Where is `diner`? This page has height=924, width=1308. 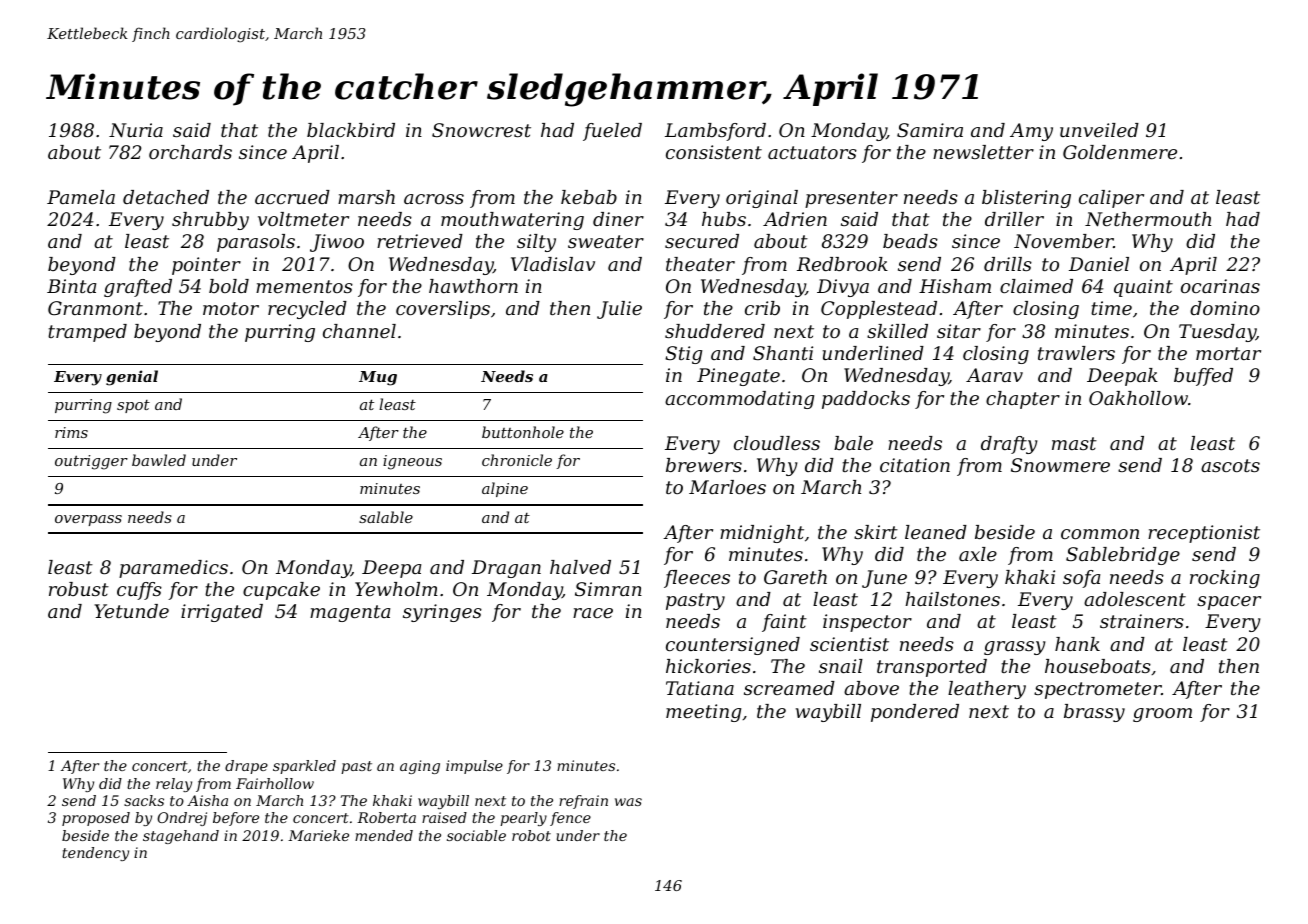
diner is located at coordinates (618, 219).
